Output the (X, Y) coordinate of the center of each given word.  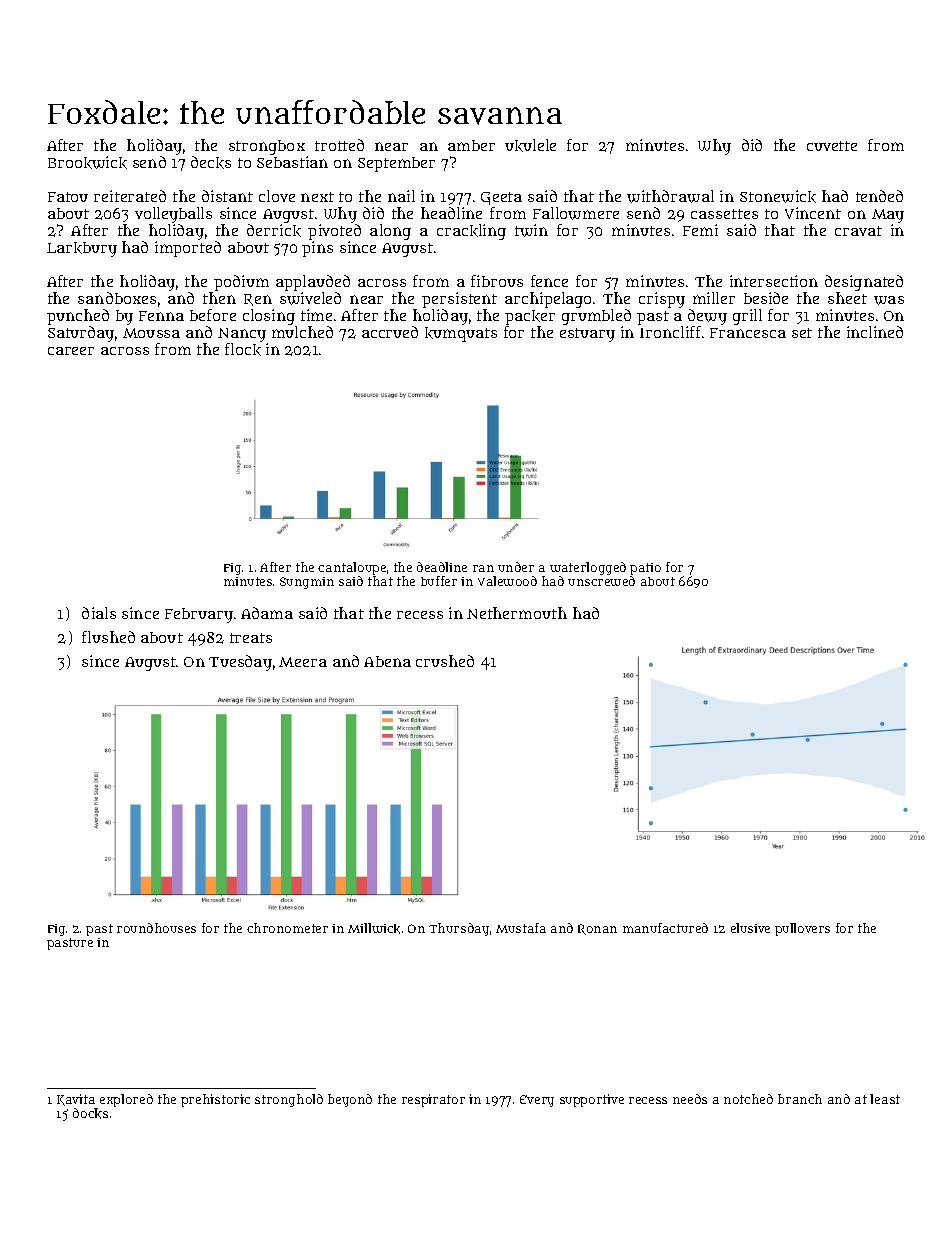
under (516, 567)
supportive (592, 1100)
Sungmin (307, 583)
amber (471, 145)
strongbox (267, 147)
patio (645, 569)
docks (90, 1113)
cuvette (832, 146)
